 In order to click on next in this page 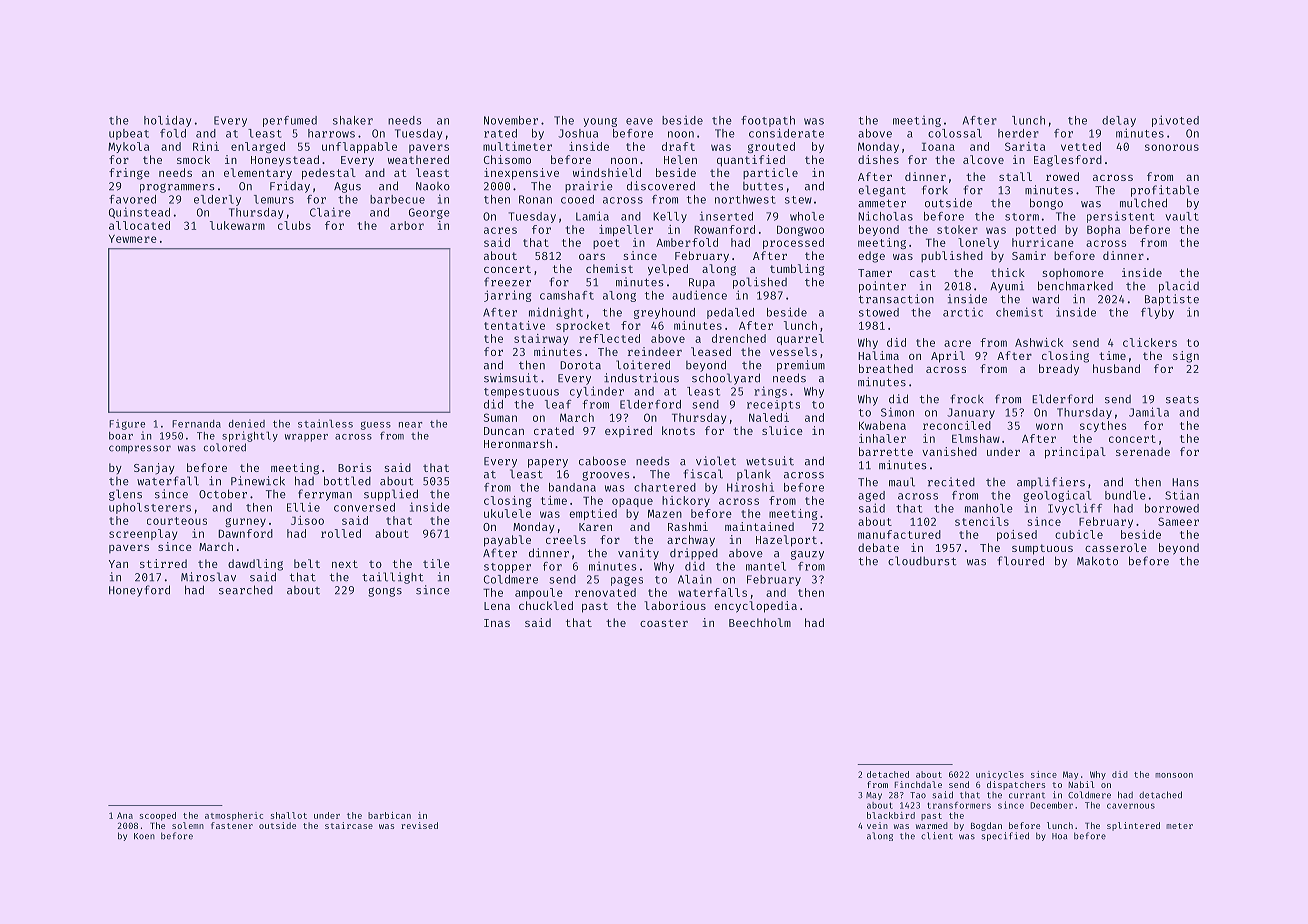, I will do `click(345, 564)`.
